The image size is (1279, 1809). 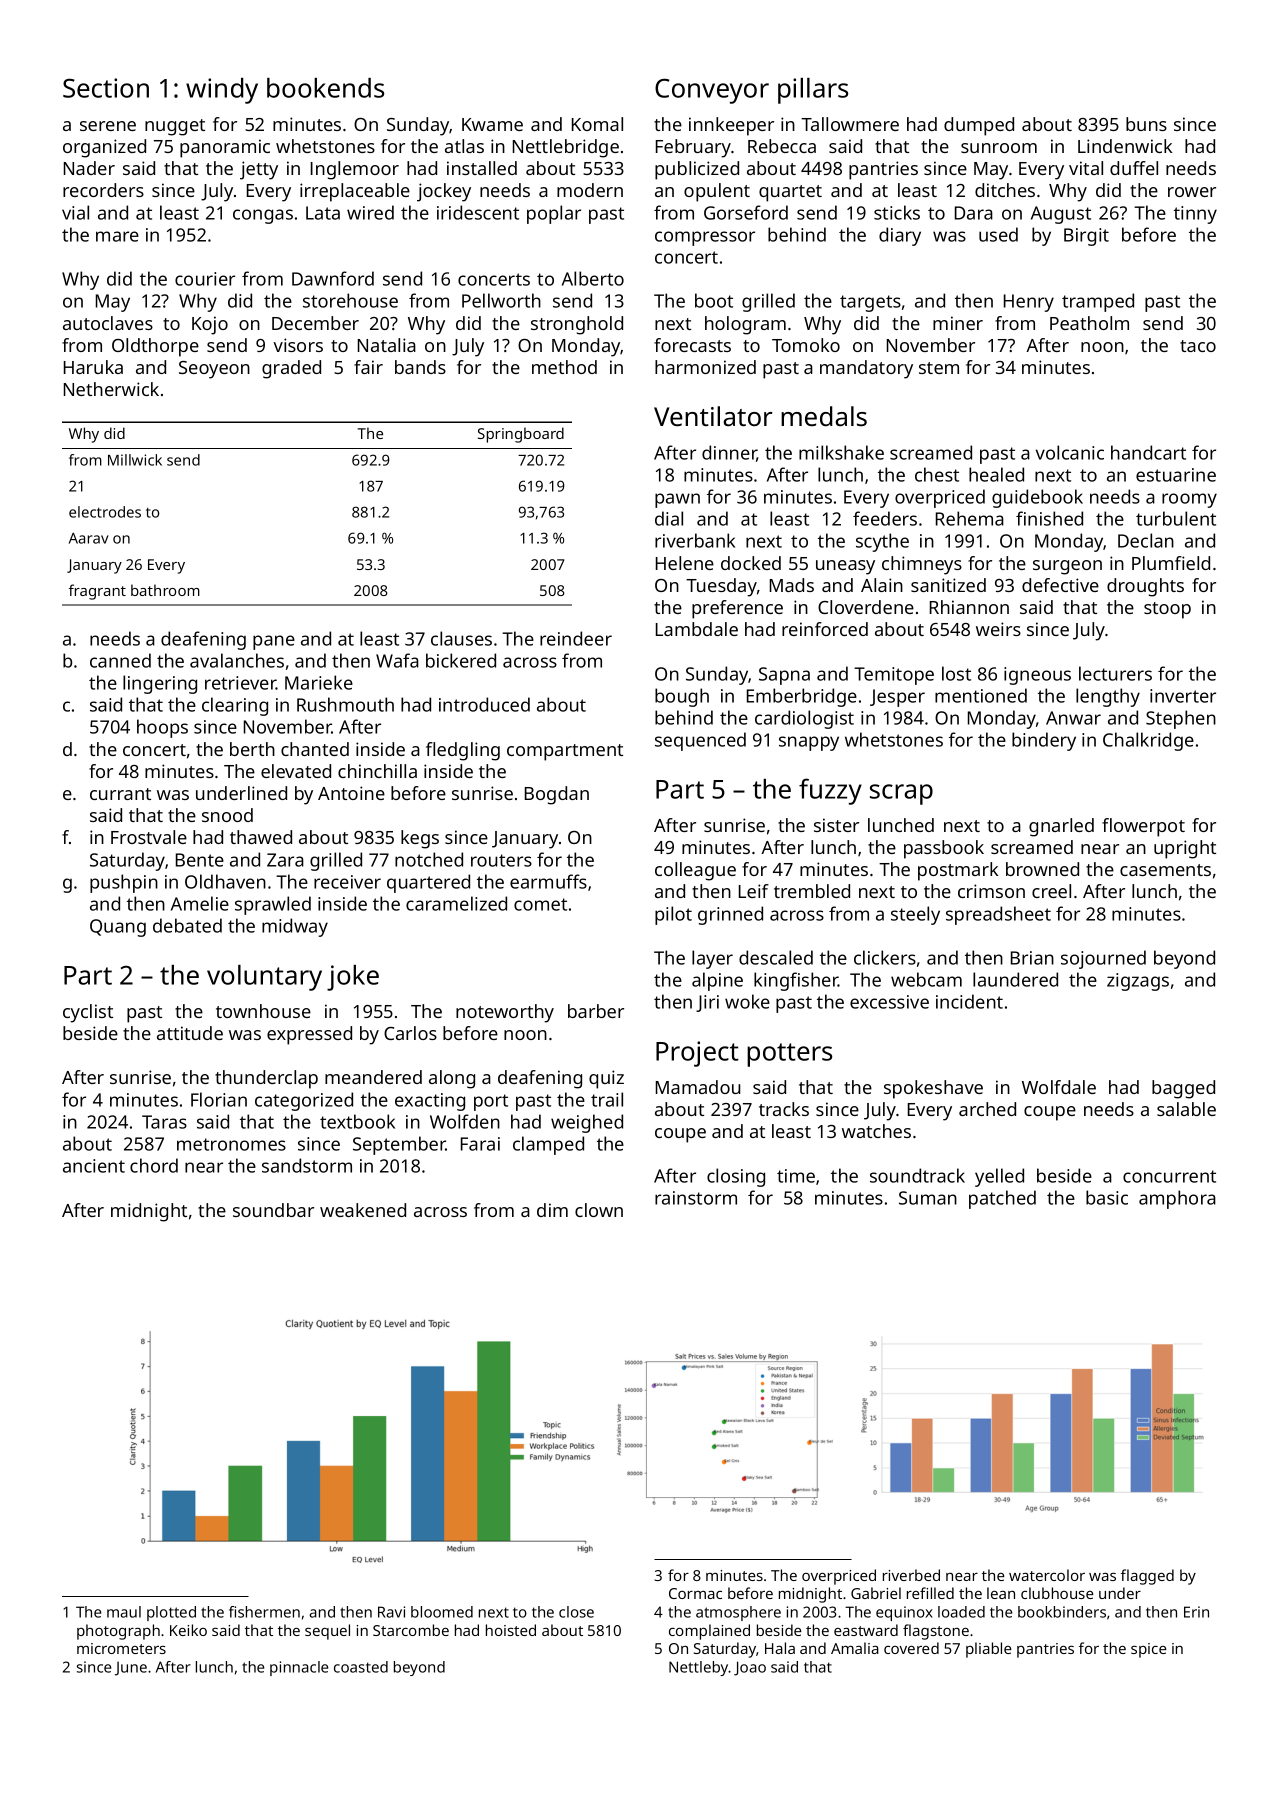 What do you see at coordinates (428, 883) in the page?
I see `quartered` at bounding box center [428, 883].
